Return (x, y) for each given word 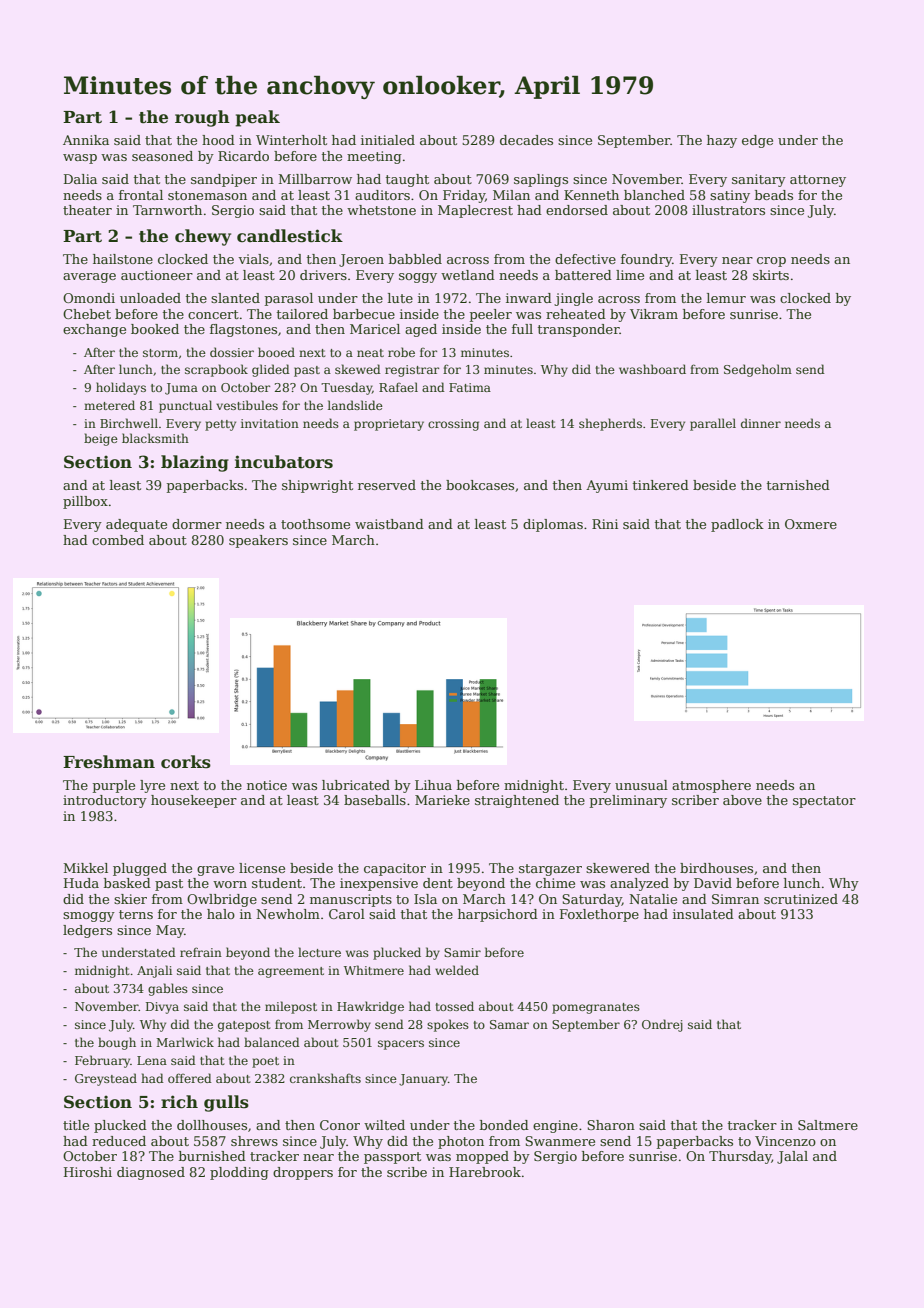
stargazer (550, 870)
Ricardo (243, 156)
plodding (239, 1173)
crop (771, 262)
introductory (105, 801)
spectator (824, 802)
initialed (388, 140)
